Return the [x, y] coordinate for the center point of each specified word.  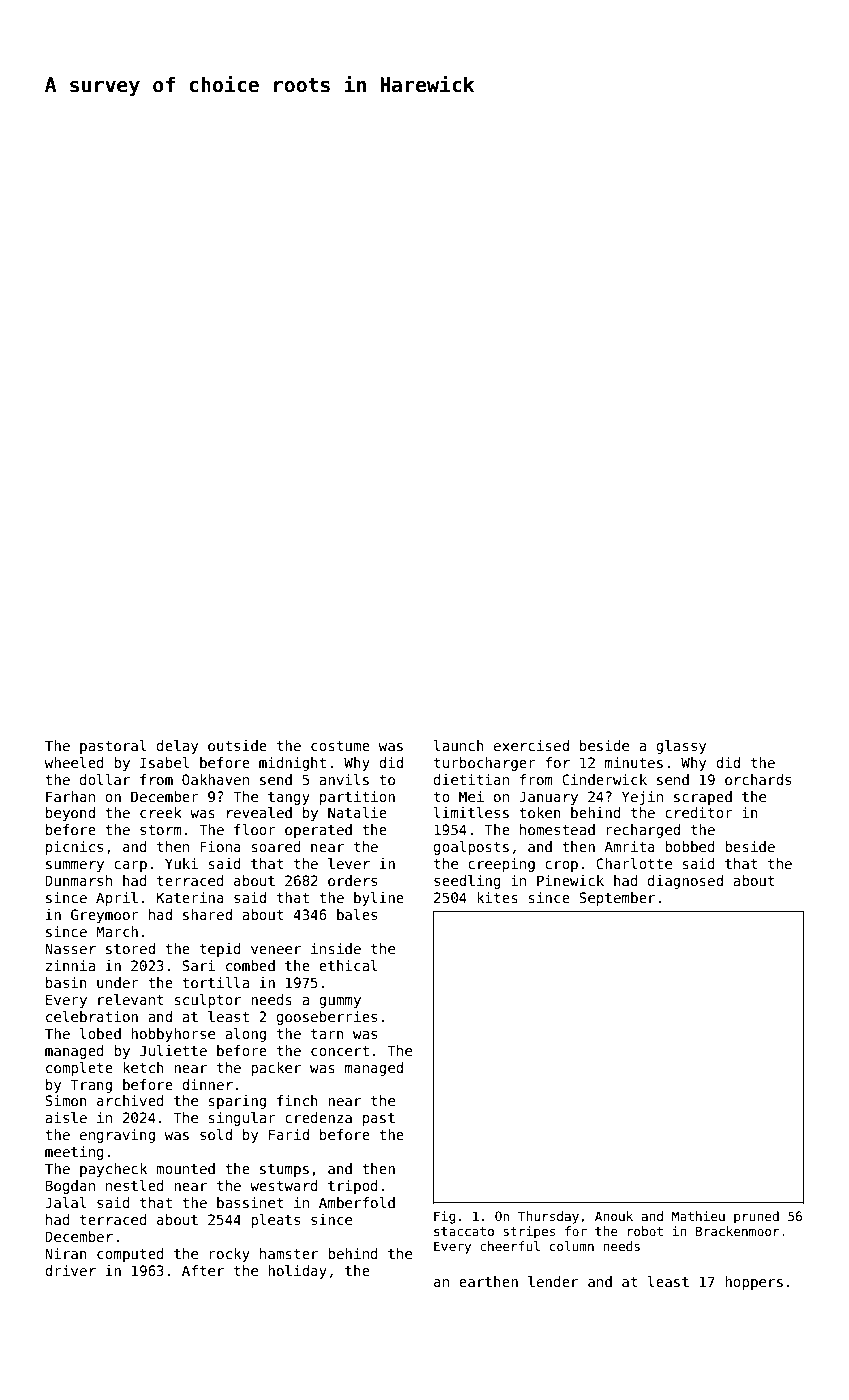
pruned [756, 1217]
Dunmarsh [78, 880]
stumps [284, 1170]
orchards [758, 779]
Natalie [357, 812]
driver [70, 1270]
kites [497, 897]
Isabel [164, 762]
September [617, 899]
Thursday [548, 1217]
